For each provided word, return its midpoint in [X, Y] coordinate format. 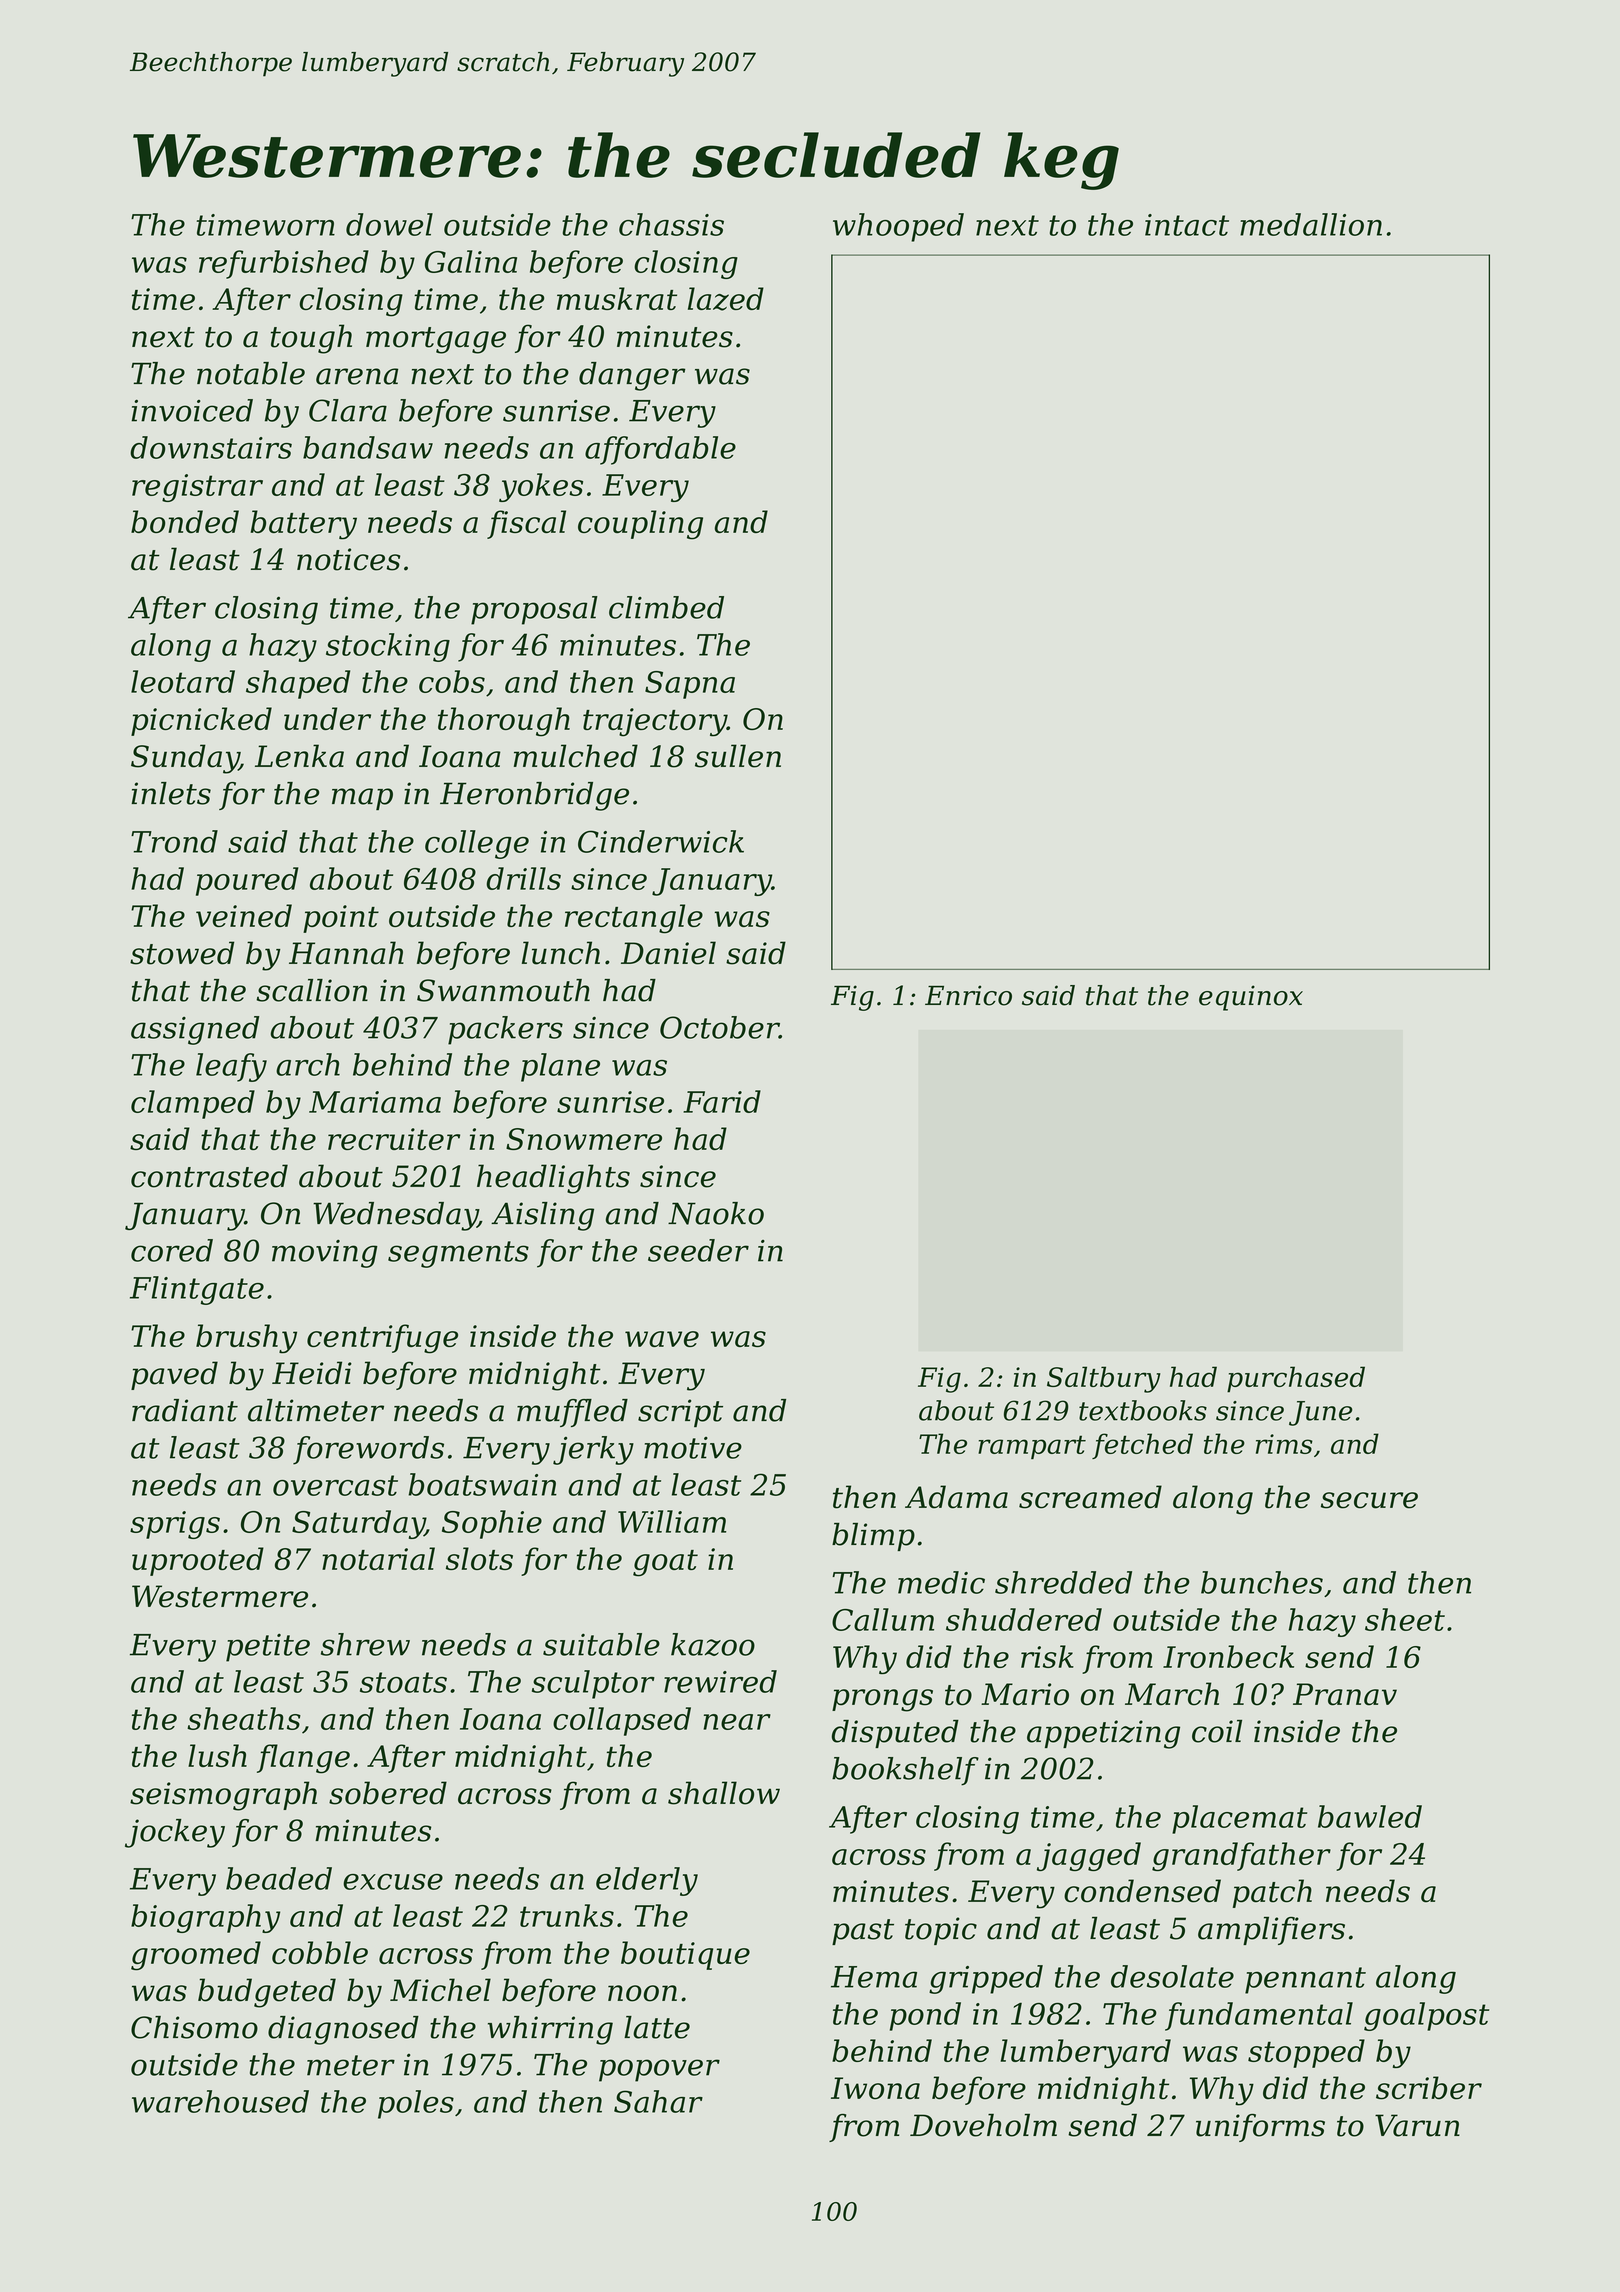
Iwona [875, 2088]
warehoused [220, 2101]
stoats [403, 1682]
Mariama [375, 1102]
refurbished [284, 264]
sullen [738, 756]
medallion [1311, 224]
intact [1187, 225]
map [362, 799]
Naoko [716, 1213]
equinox [1251, 998]
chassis [671, 224]
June [1320, 1413]
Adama [956, 1497]
